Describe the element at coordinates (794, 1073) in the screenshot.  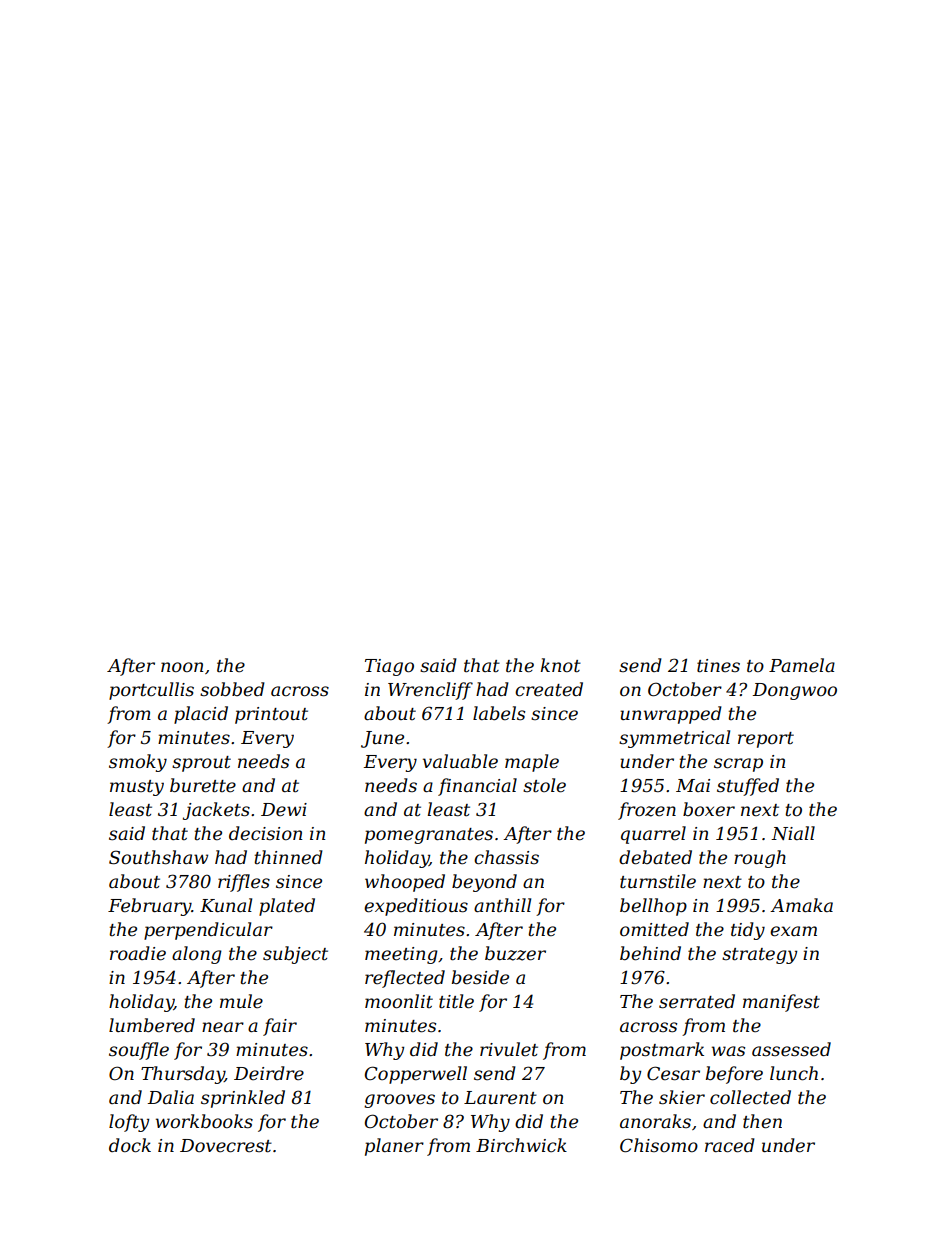
I see `lunch` at that location.
